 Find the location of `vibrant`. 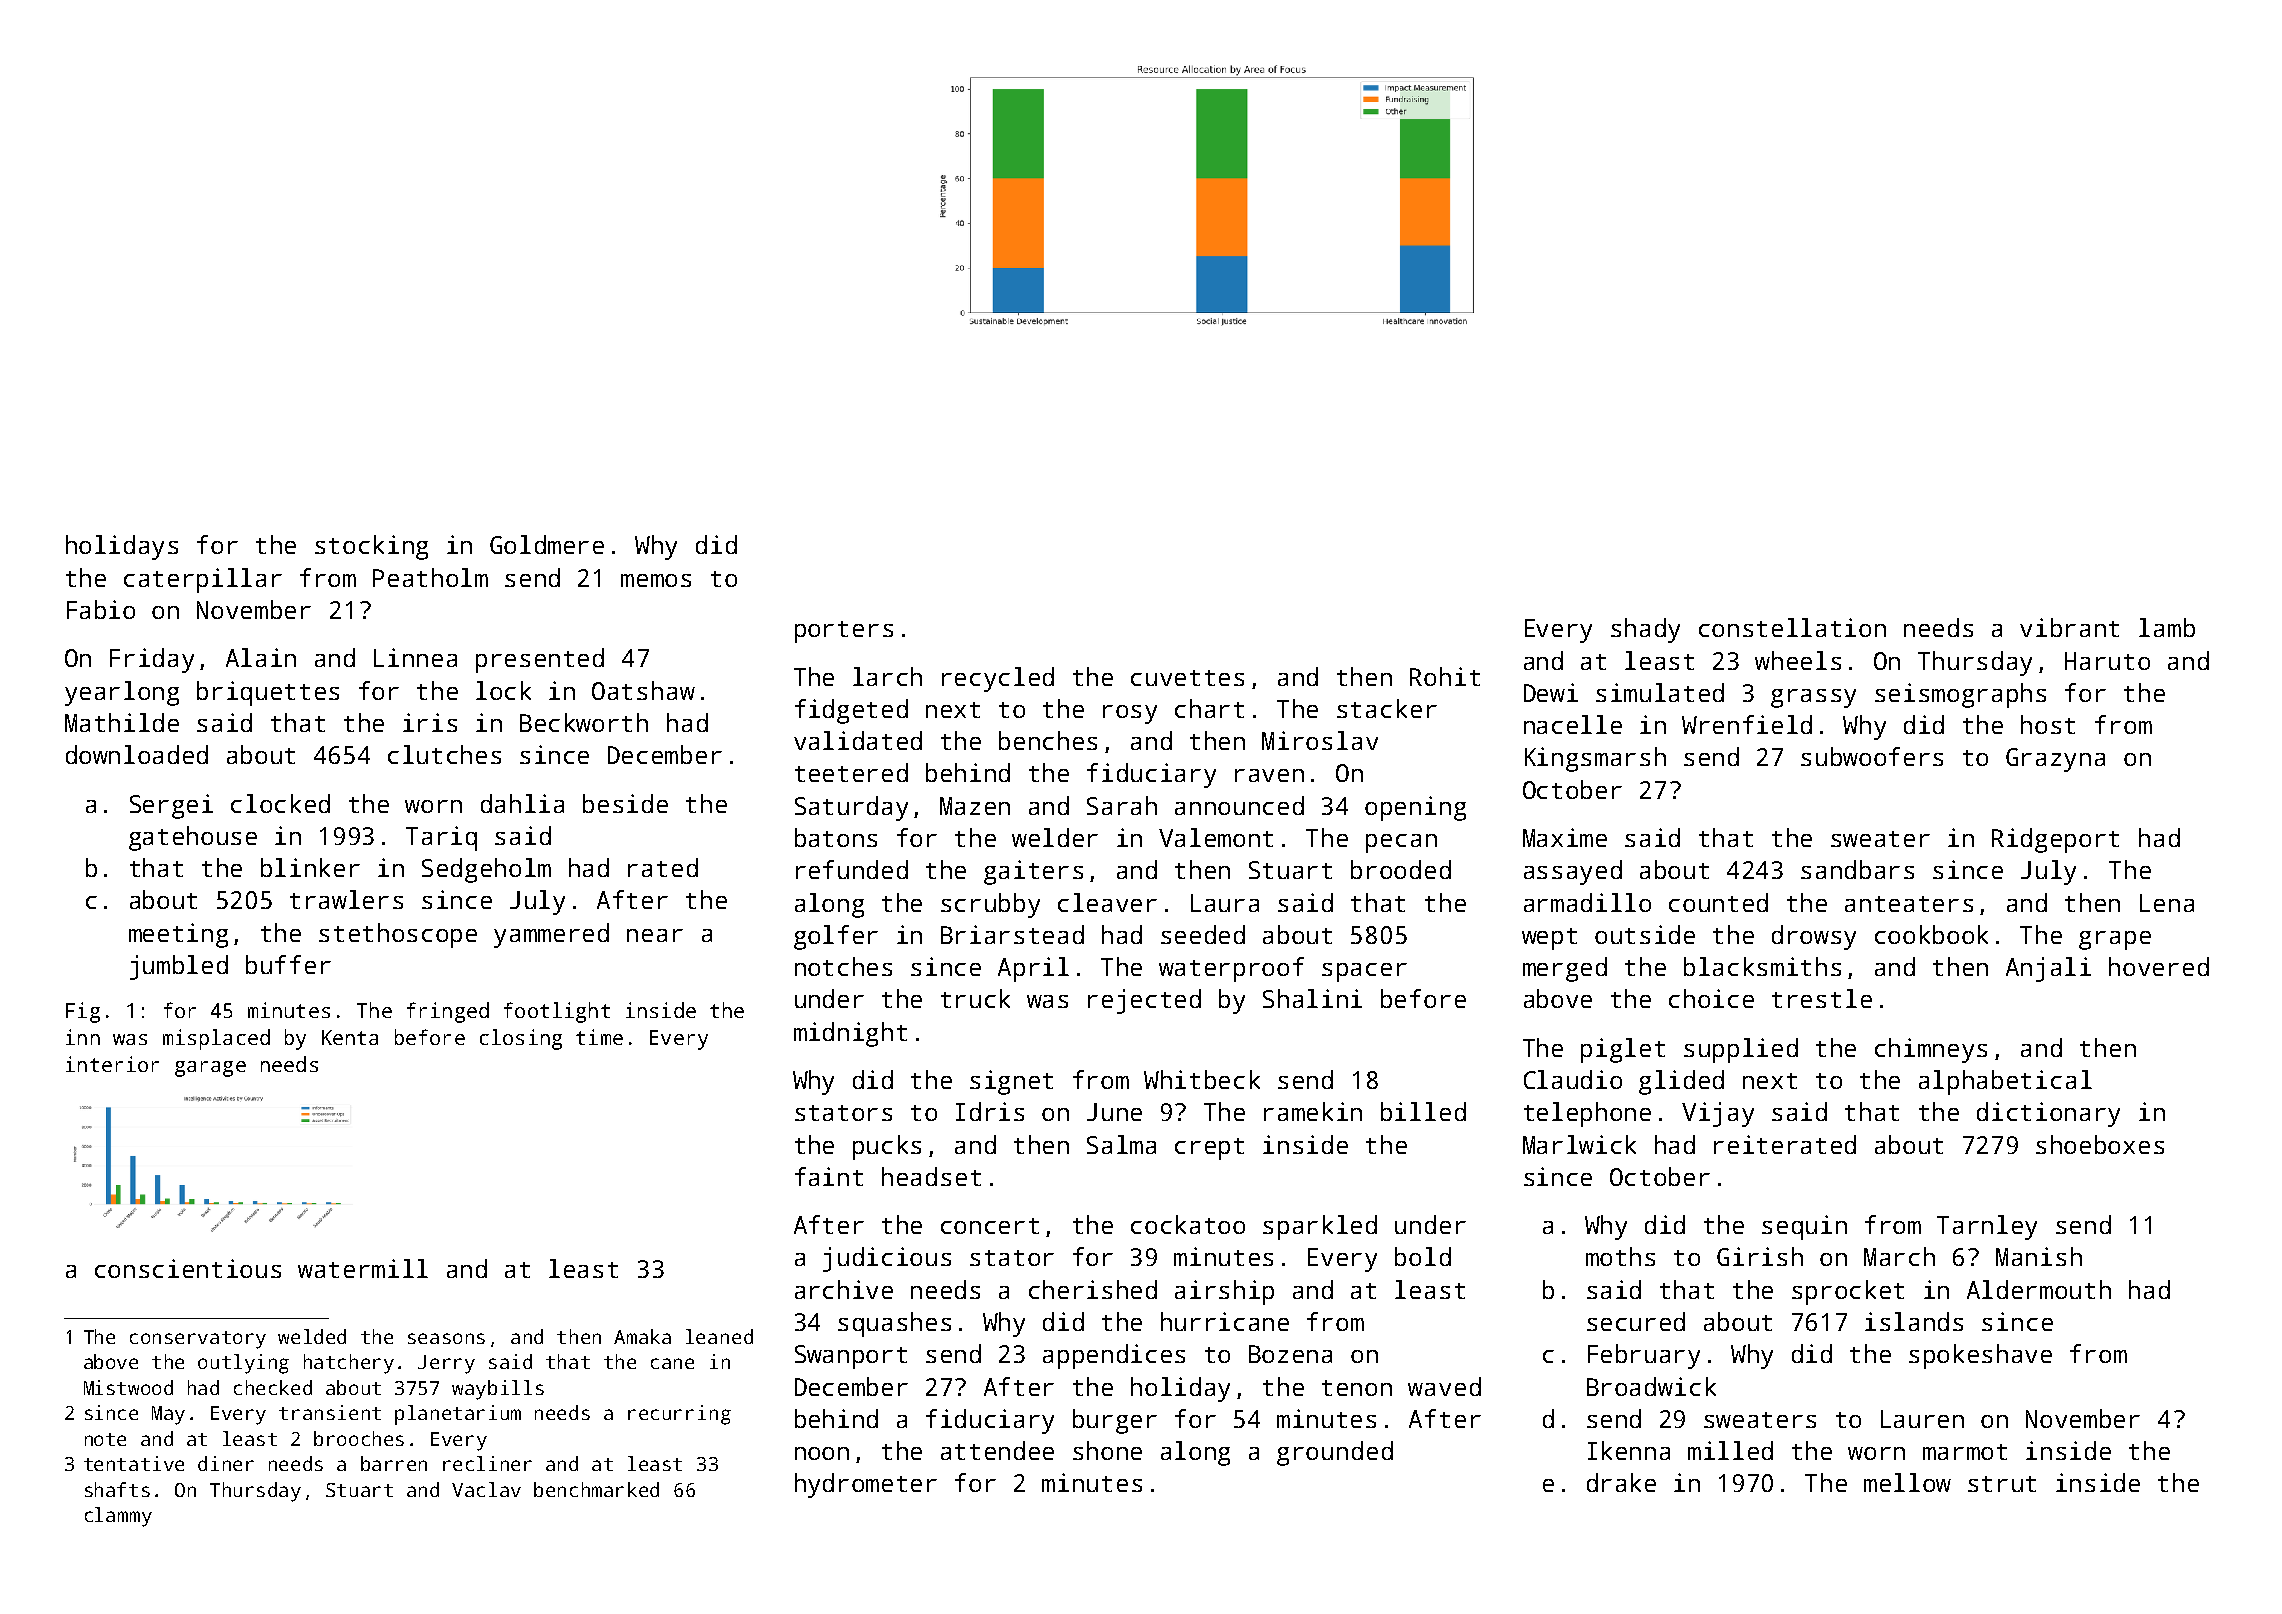

vibrant is located at coordinates (2069, 627).
